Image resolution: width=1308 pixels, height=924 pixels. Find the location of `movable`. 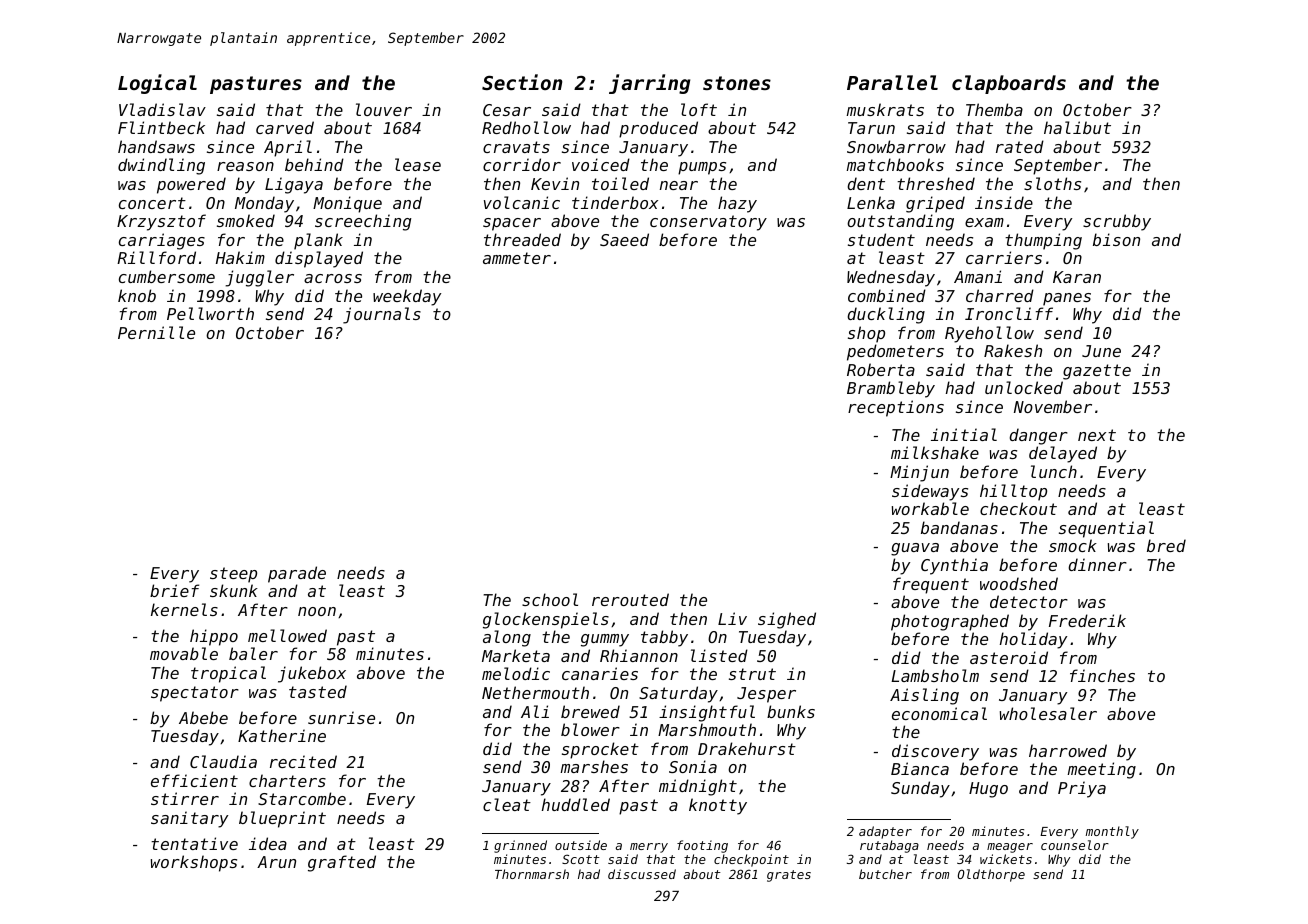

movable is located at coordinates (184, 653).
